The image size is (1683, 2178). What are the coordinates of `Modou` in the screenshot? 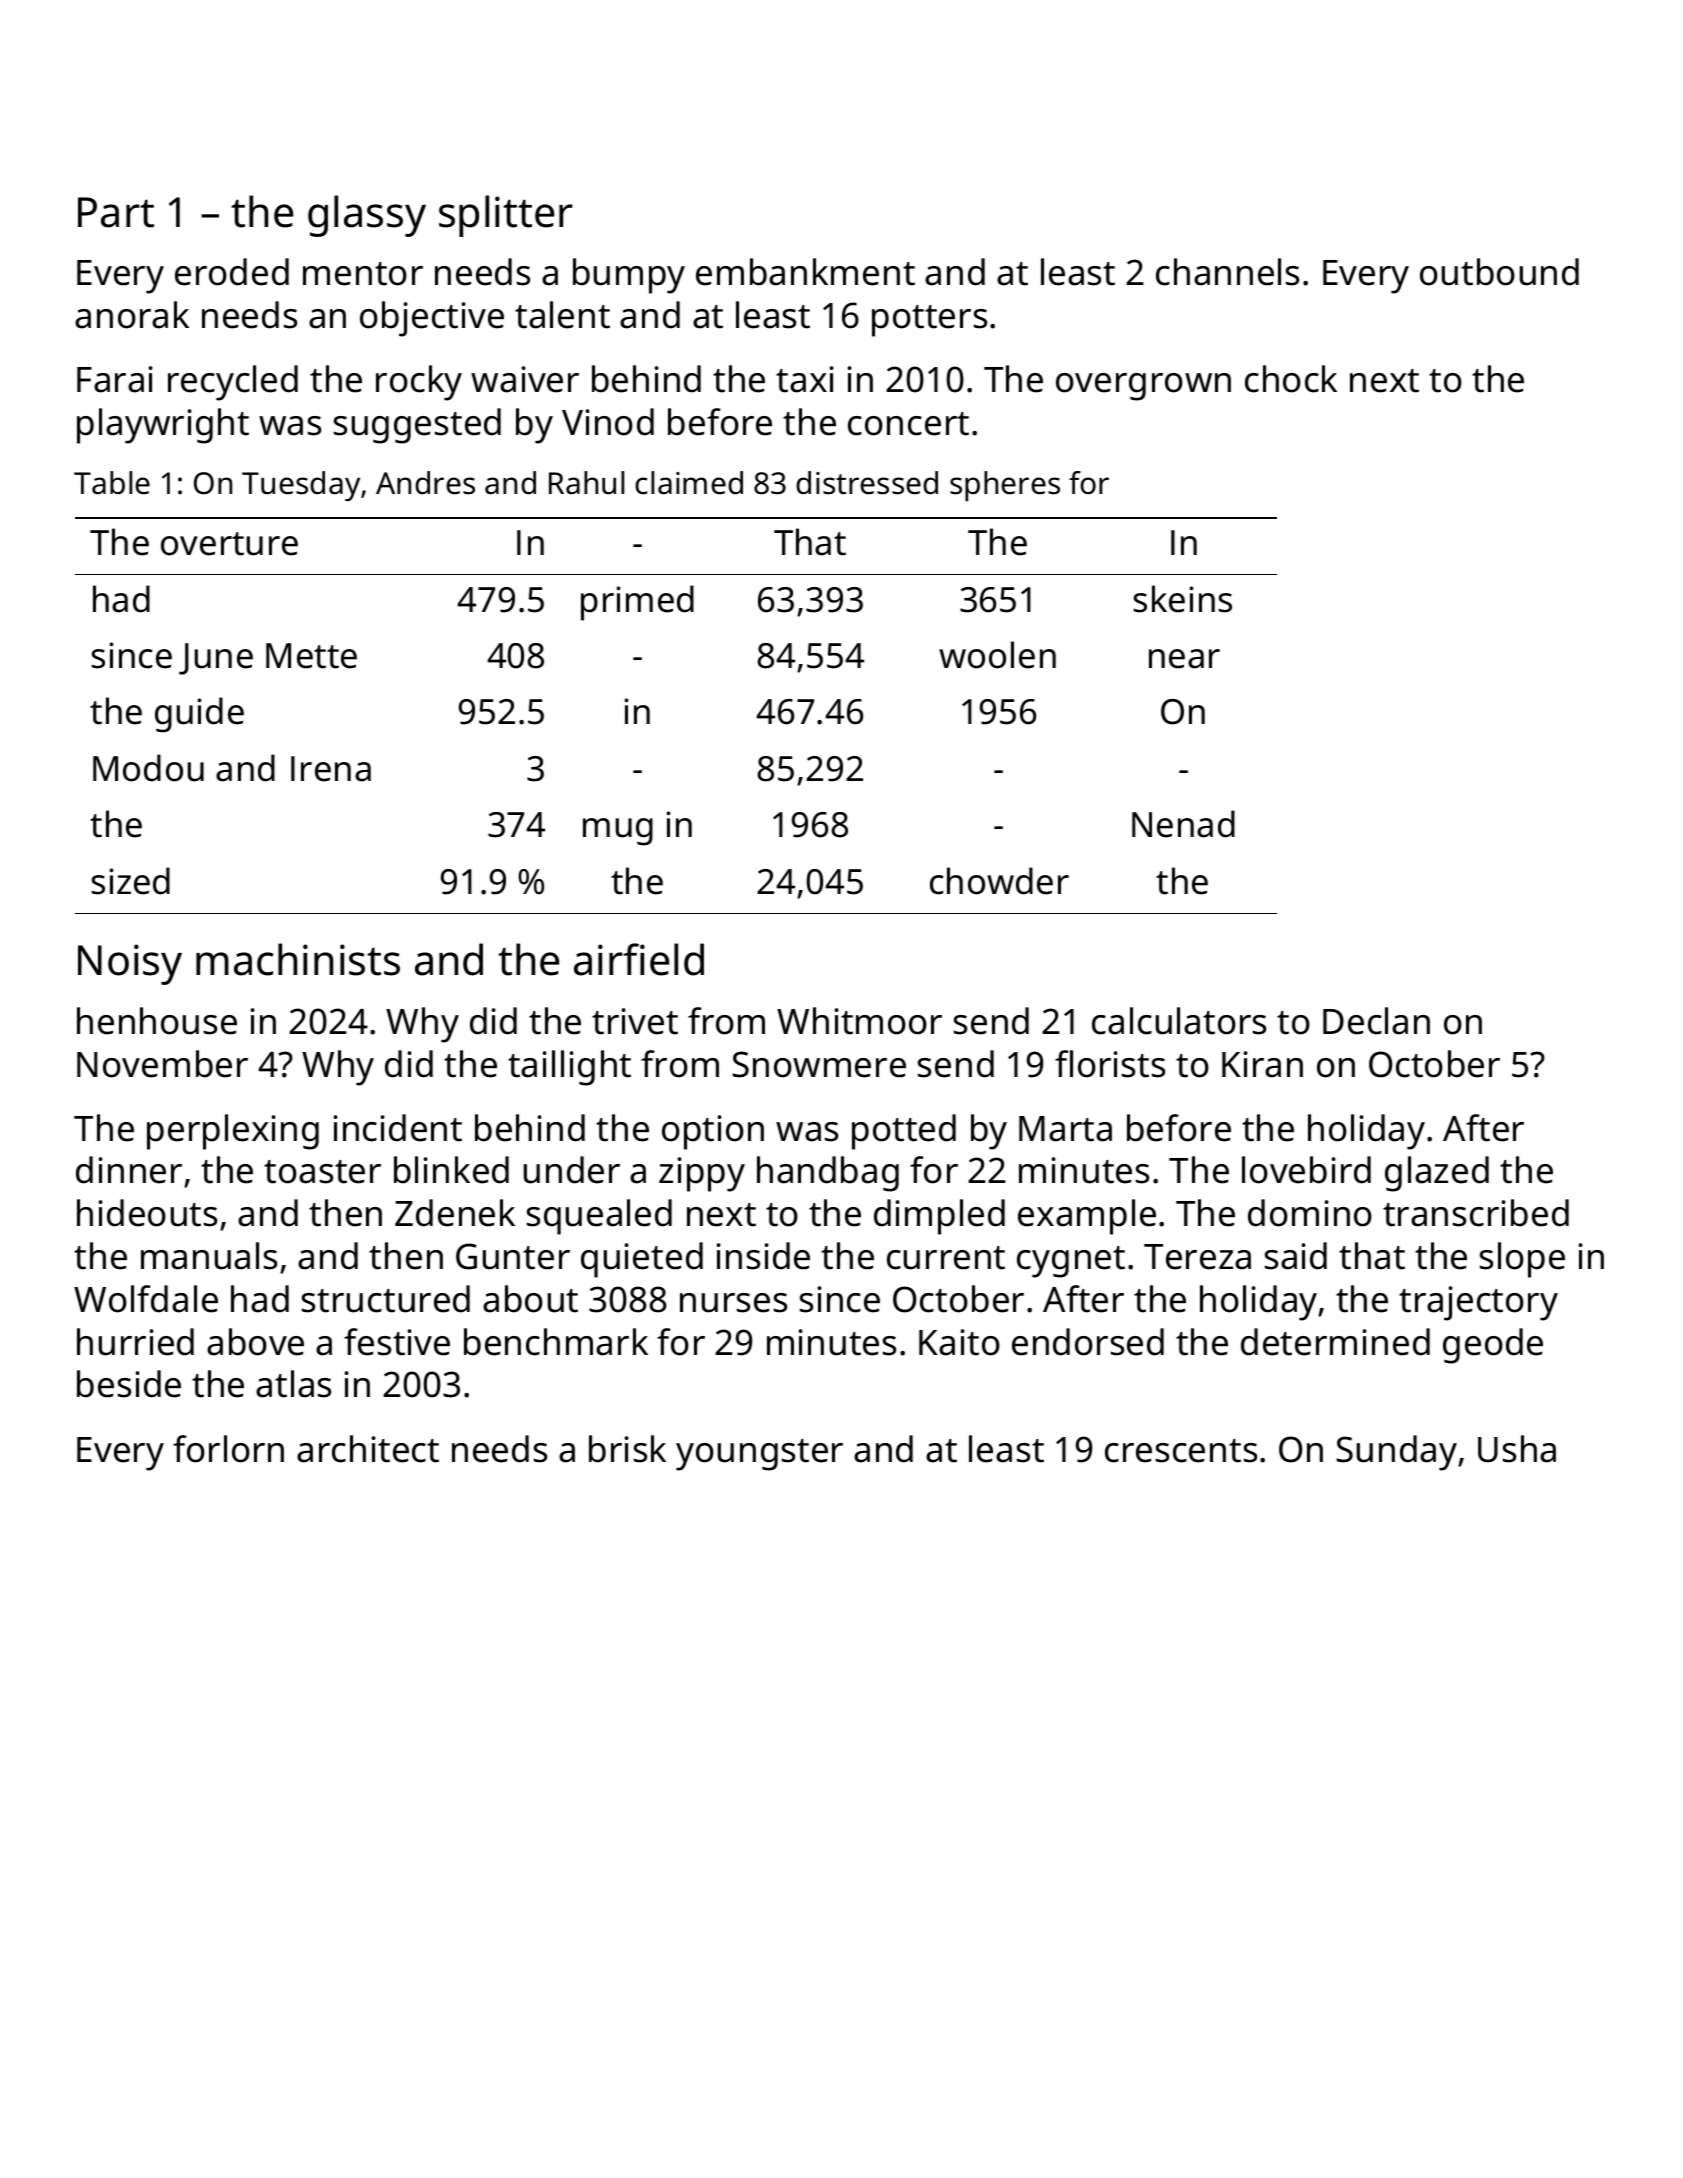 It's located at (148, 768).
